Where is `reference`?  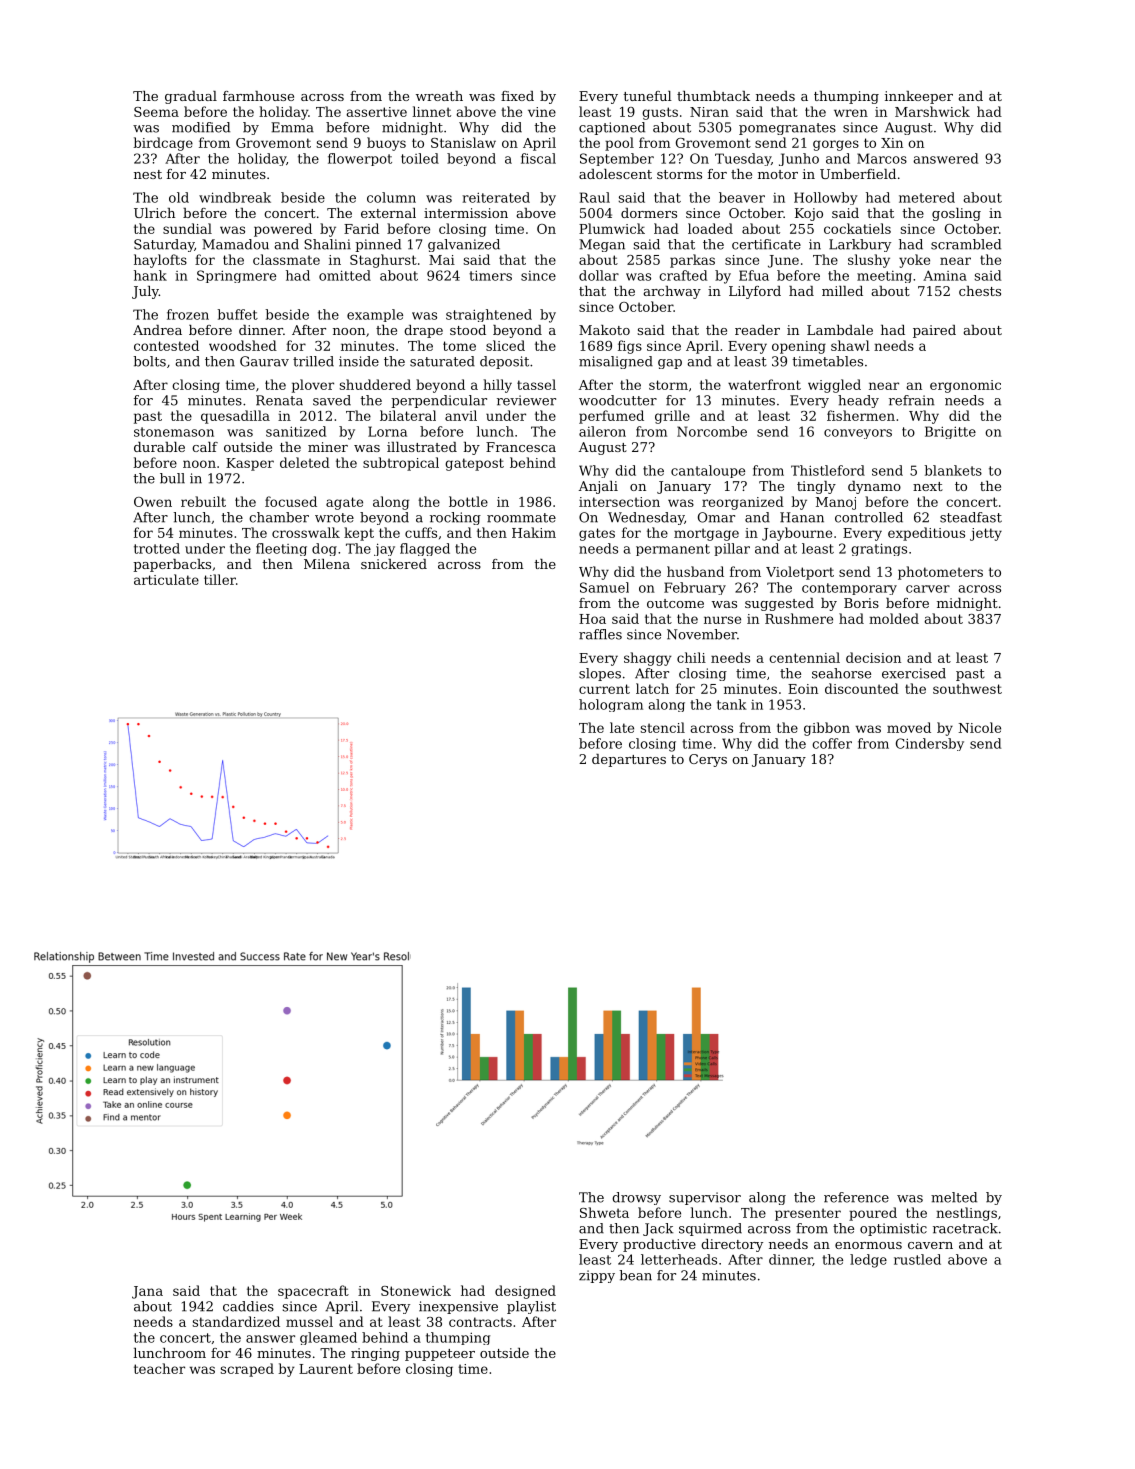
reference is located at coordinates (856, 1197).
